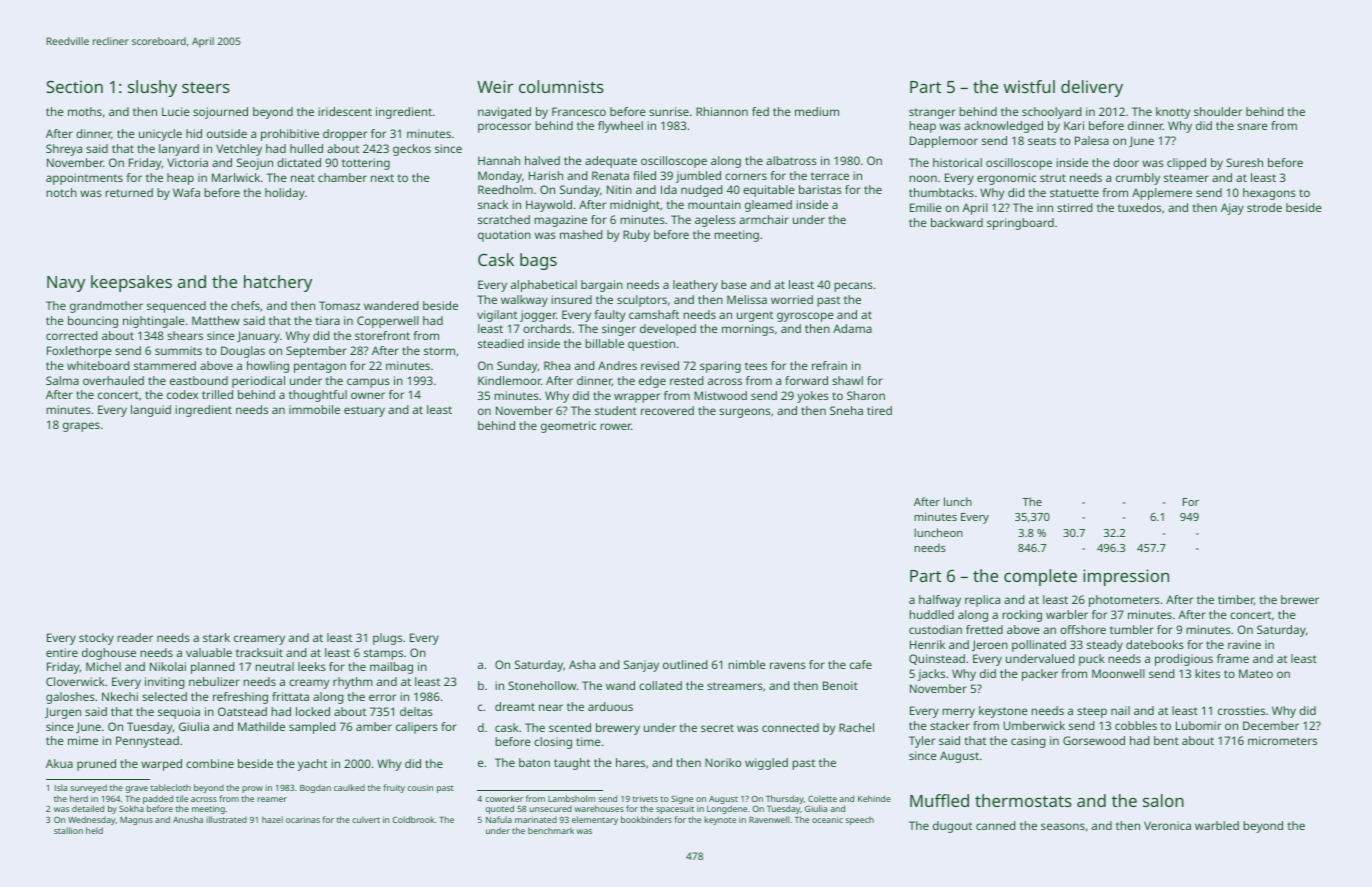 The height and width of the screenshot is (887, 1372). What do you see at coordinates (290, 135) in the screenshot?
I see `prohibitive` at bounding box center [290, 135].
